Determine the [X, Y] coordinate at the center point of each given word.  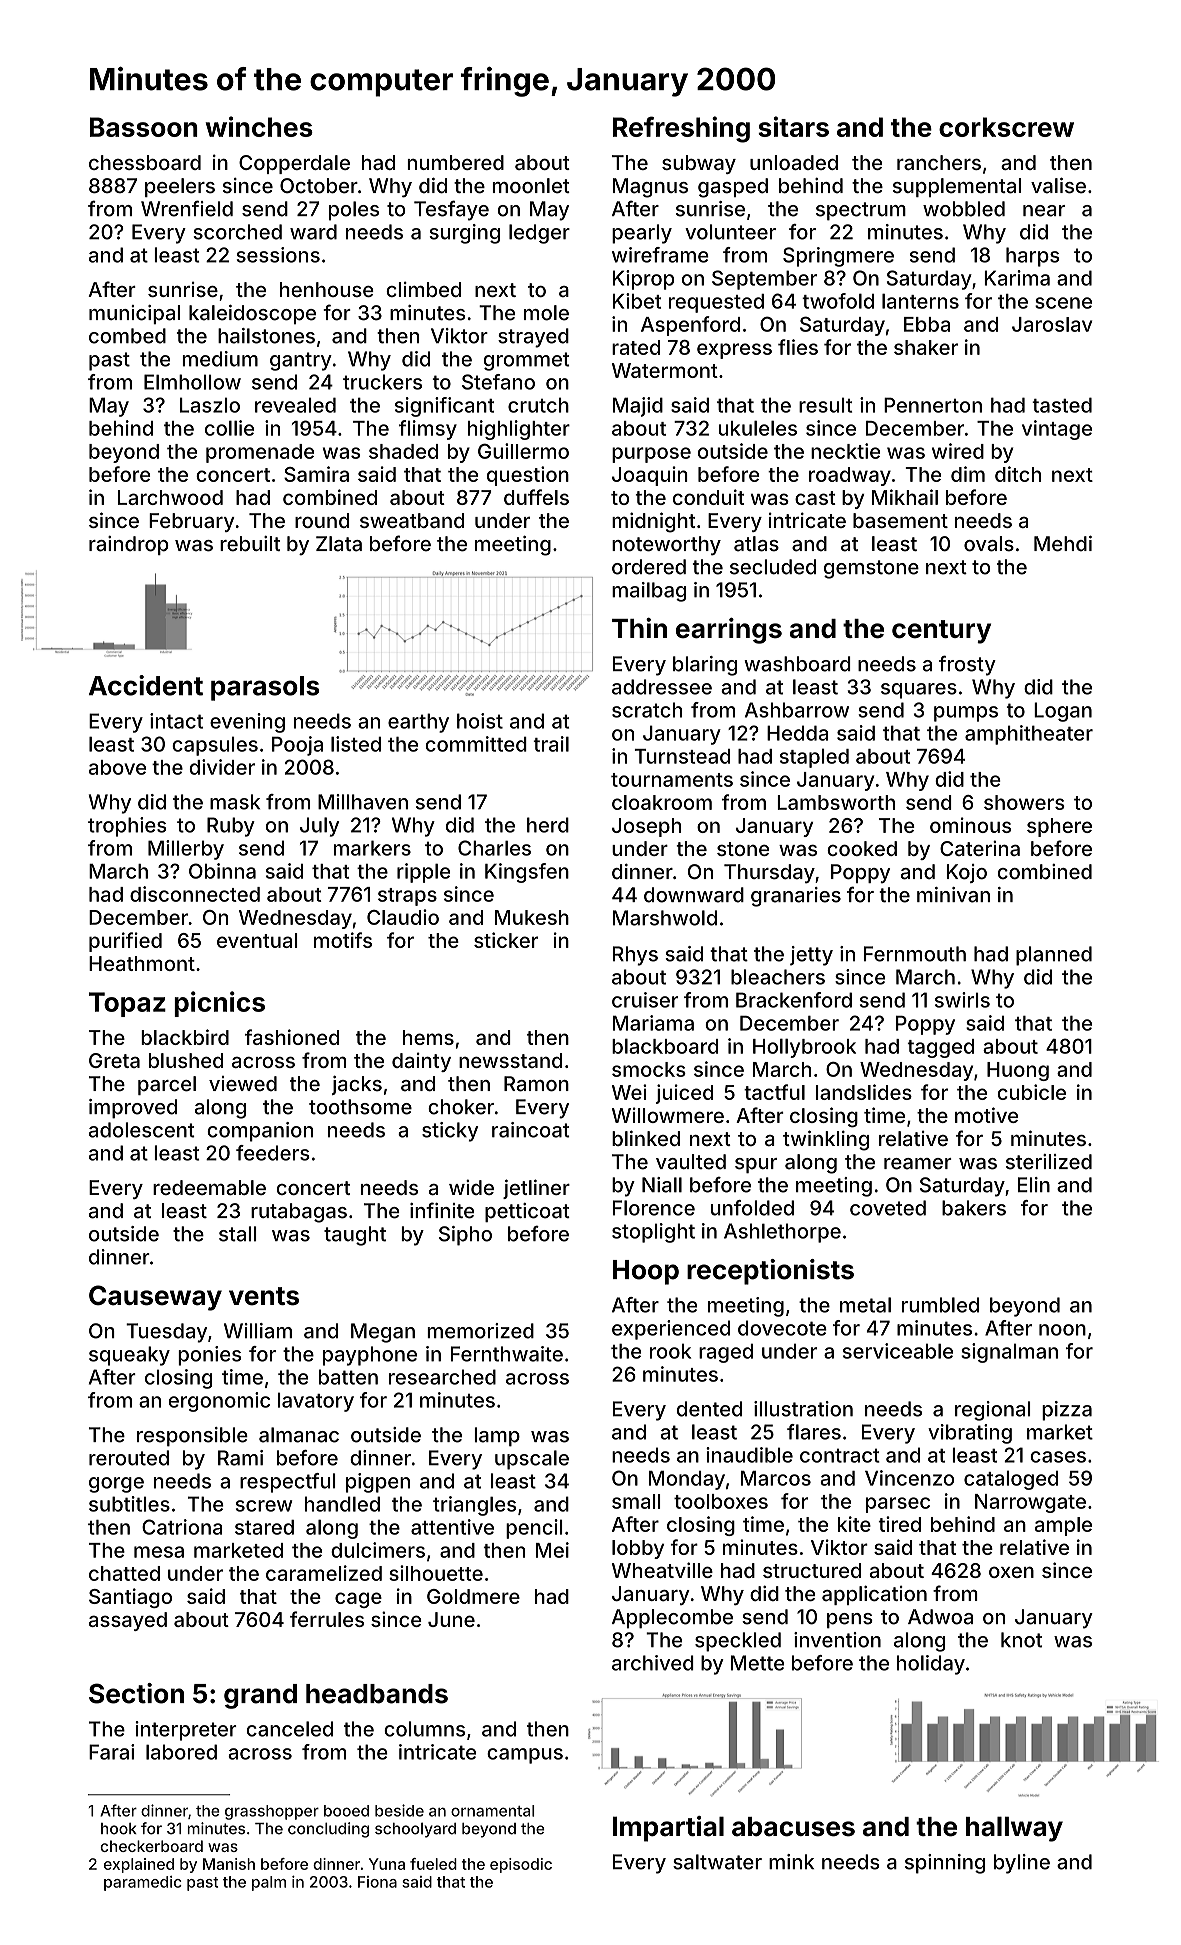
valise [1058, 186]
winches [259, 126]
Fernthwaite [507, 1354]
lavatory [316, 1402]
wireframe [660, 255]
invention [837, 1640]
